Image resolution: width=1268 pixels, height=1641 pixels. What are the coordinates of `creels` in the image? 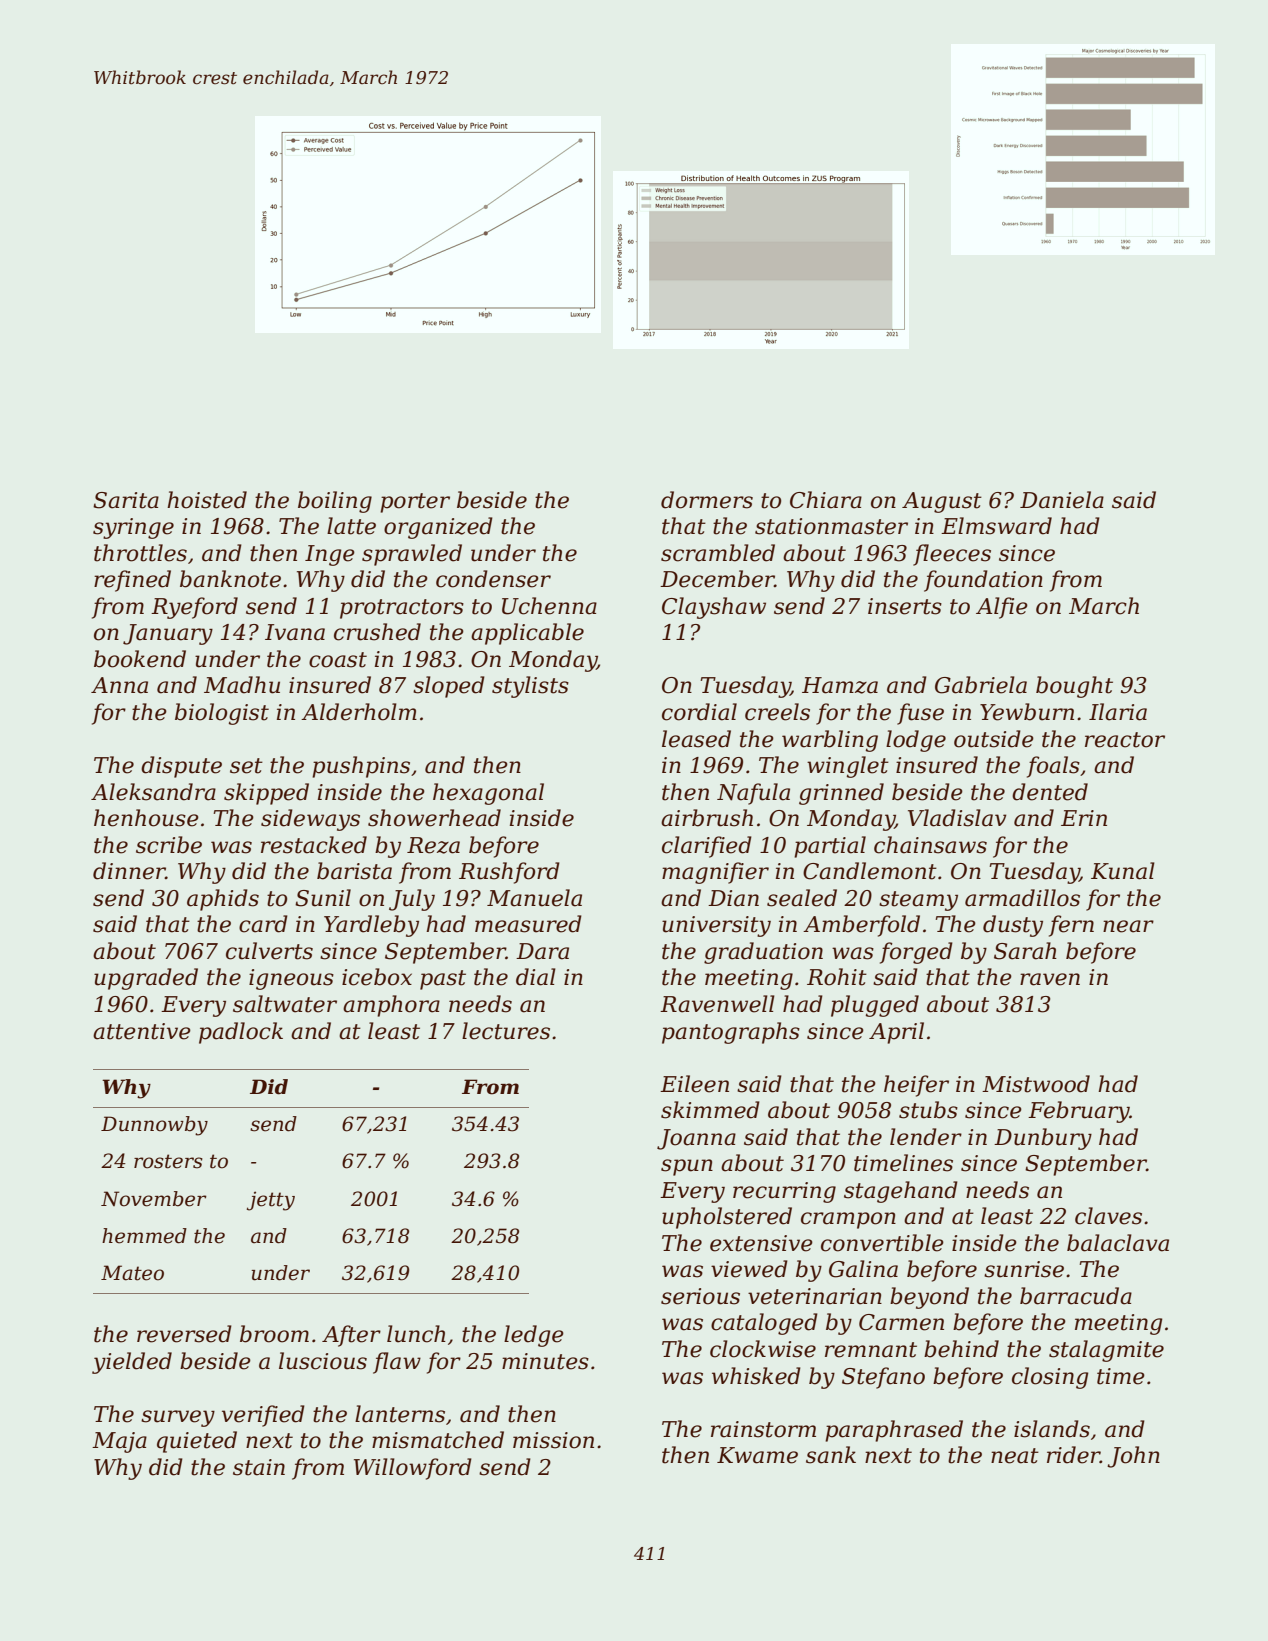 It's located at (777, 712).
